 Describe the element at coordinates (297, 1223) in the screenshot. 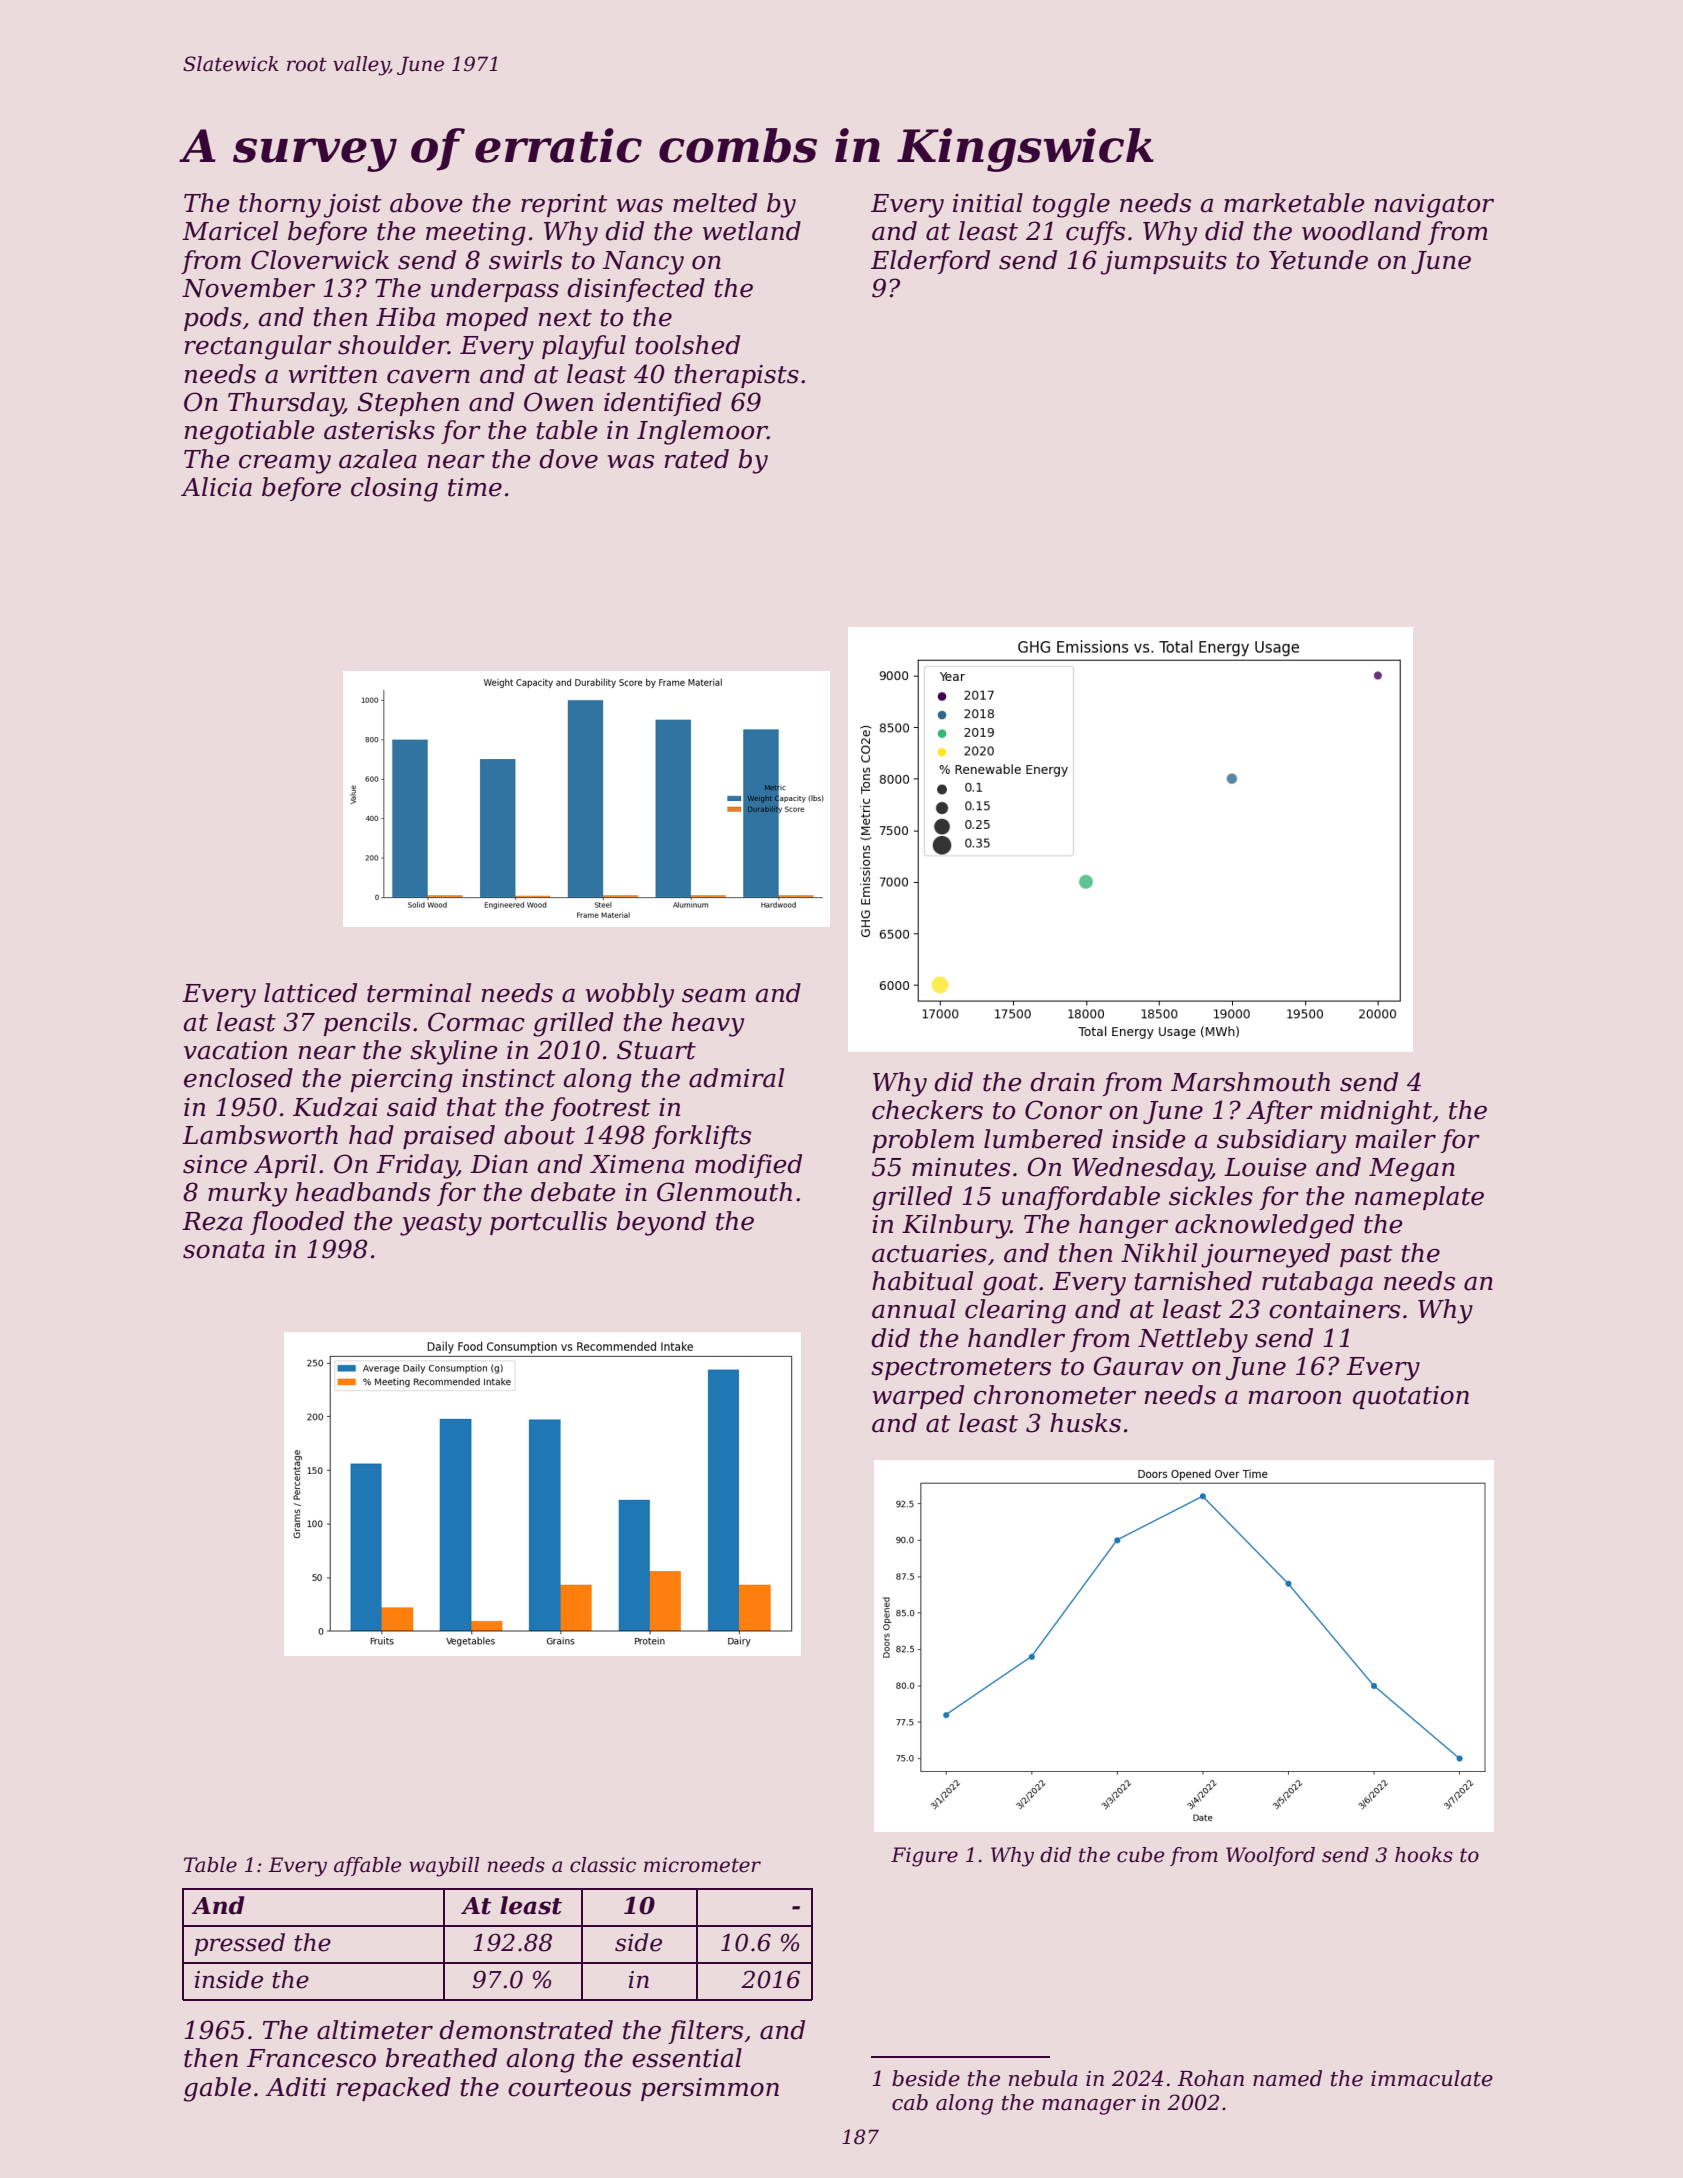

I see `flooded` at that location.
